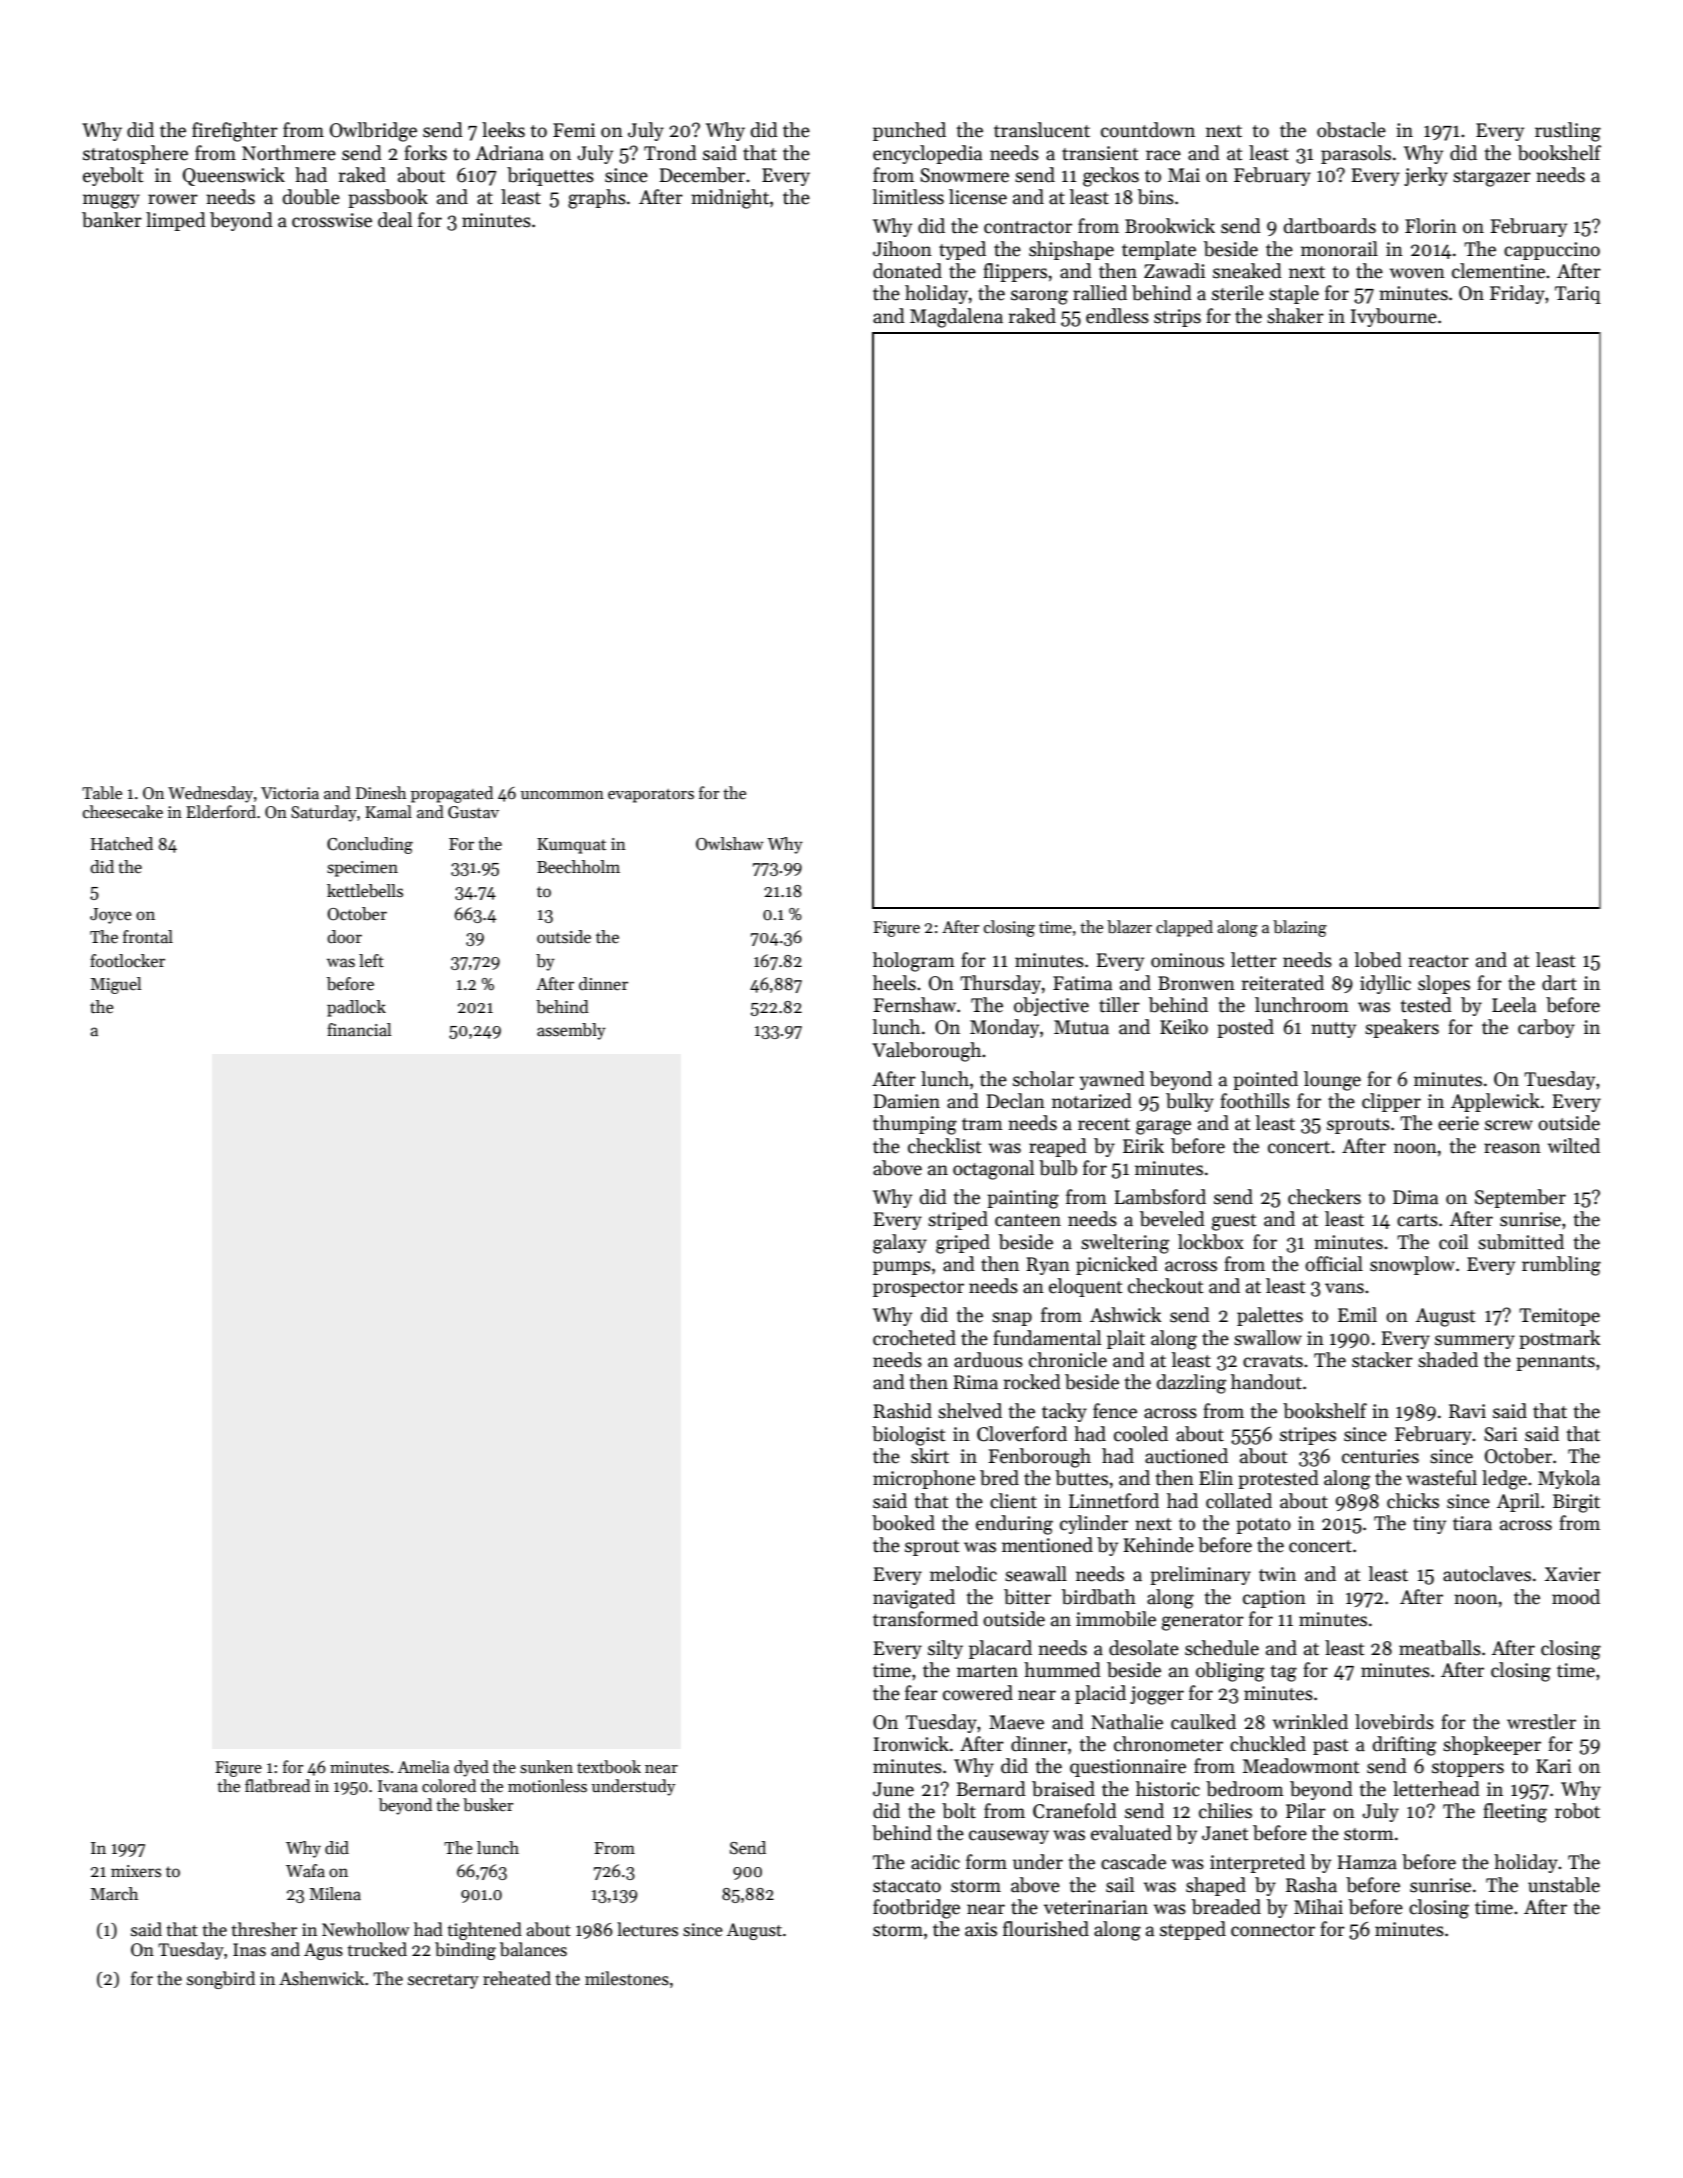 This screenshot has width=1683, height=2178. Describe the element at coordinates (395, 220) in the screenshot. I see `deal` at that location.
